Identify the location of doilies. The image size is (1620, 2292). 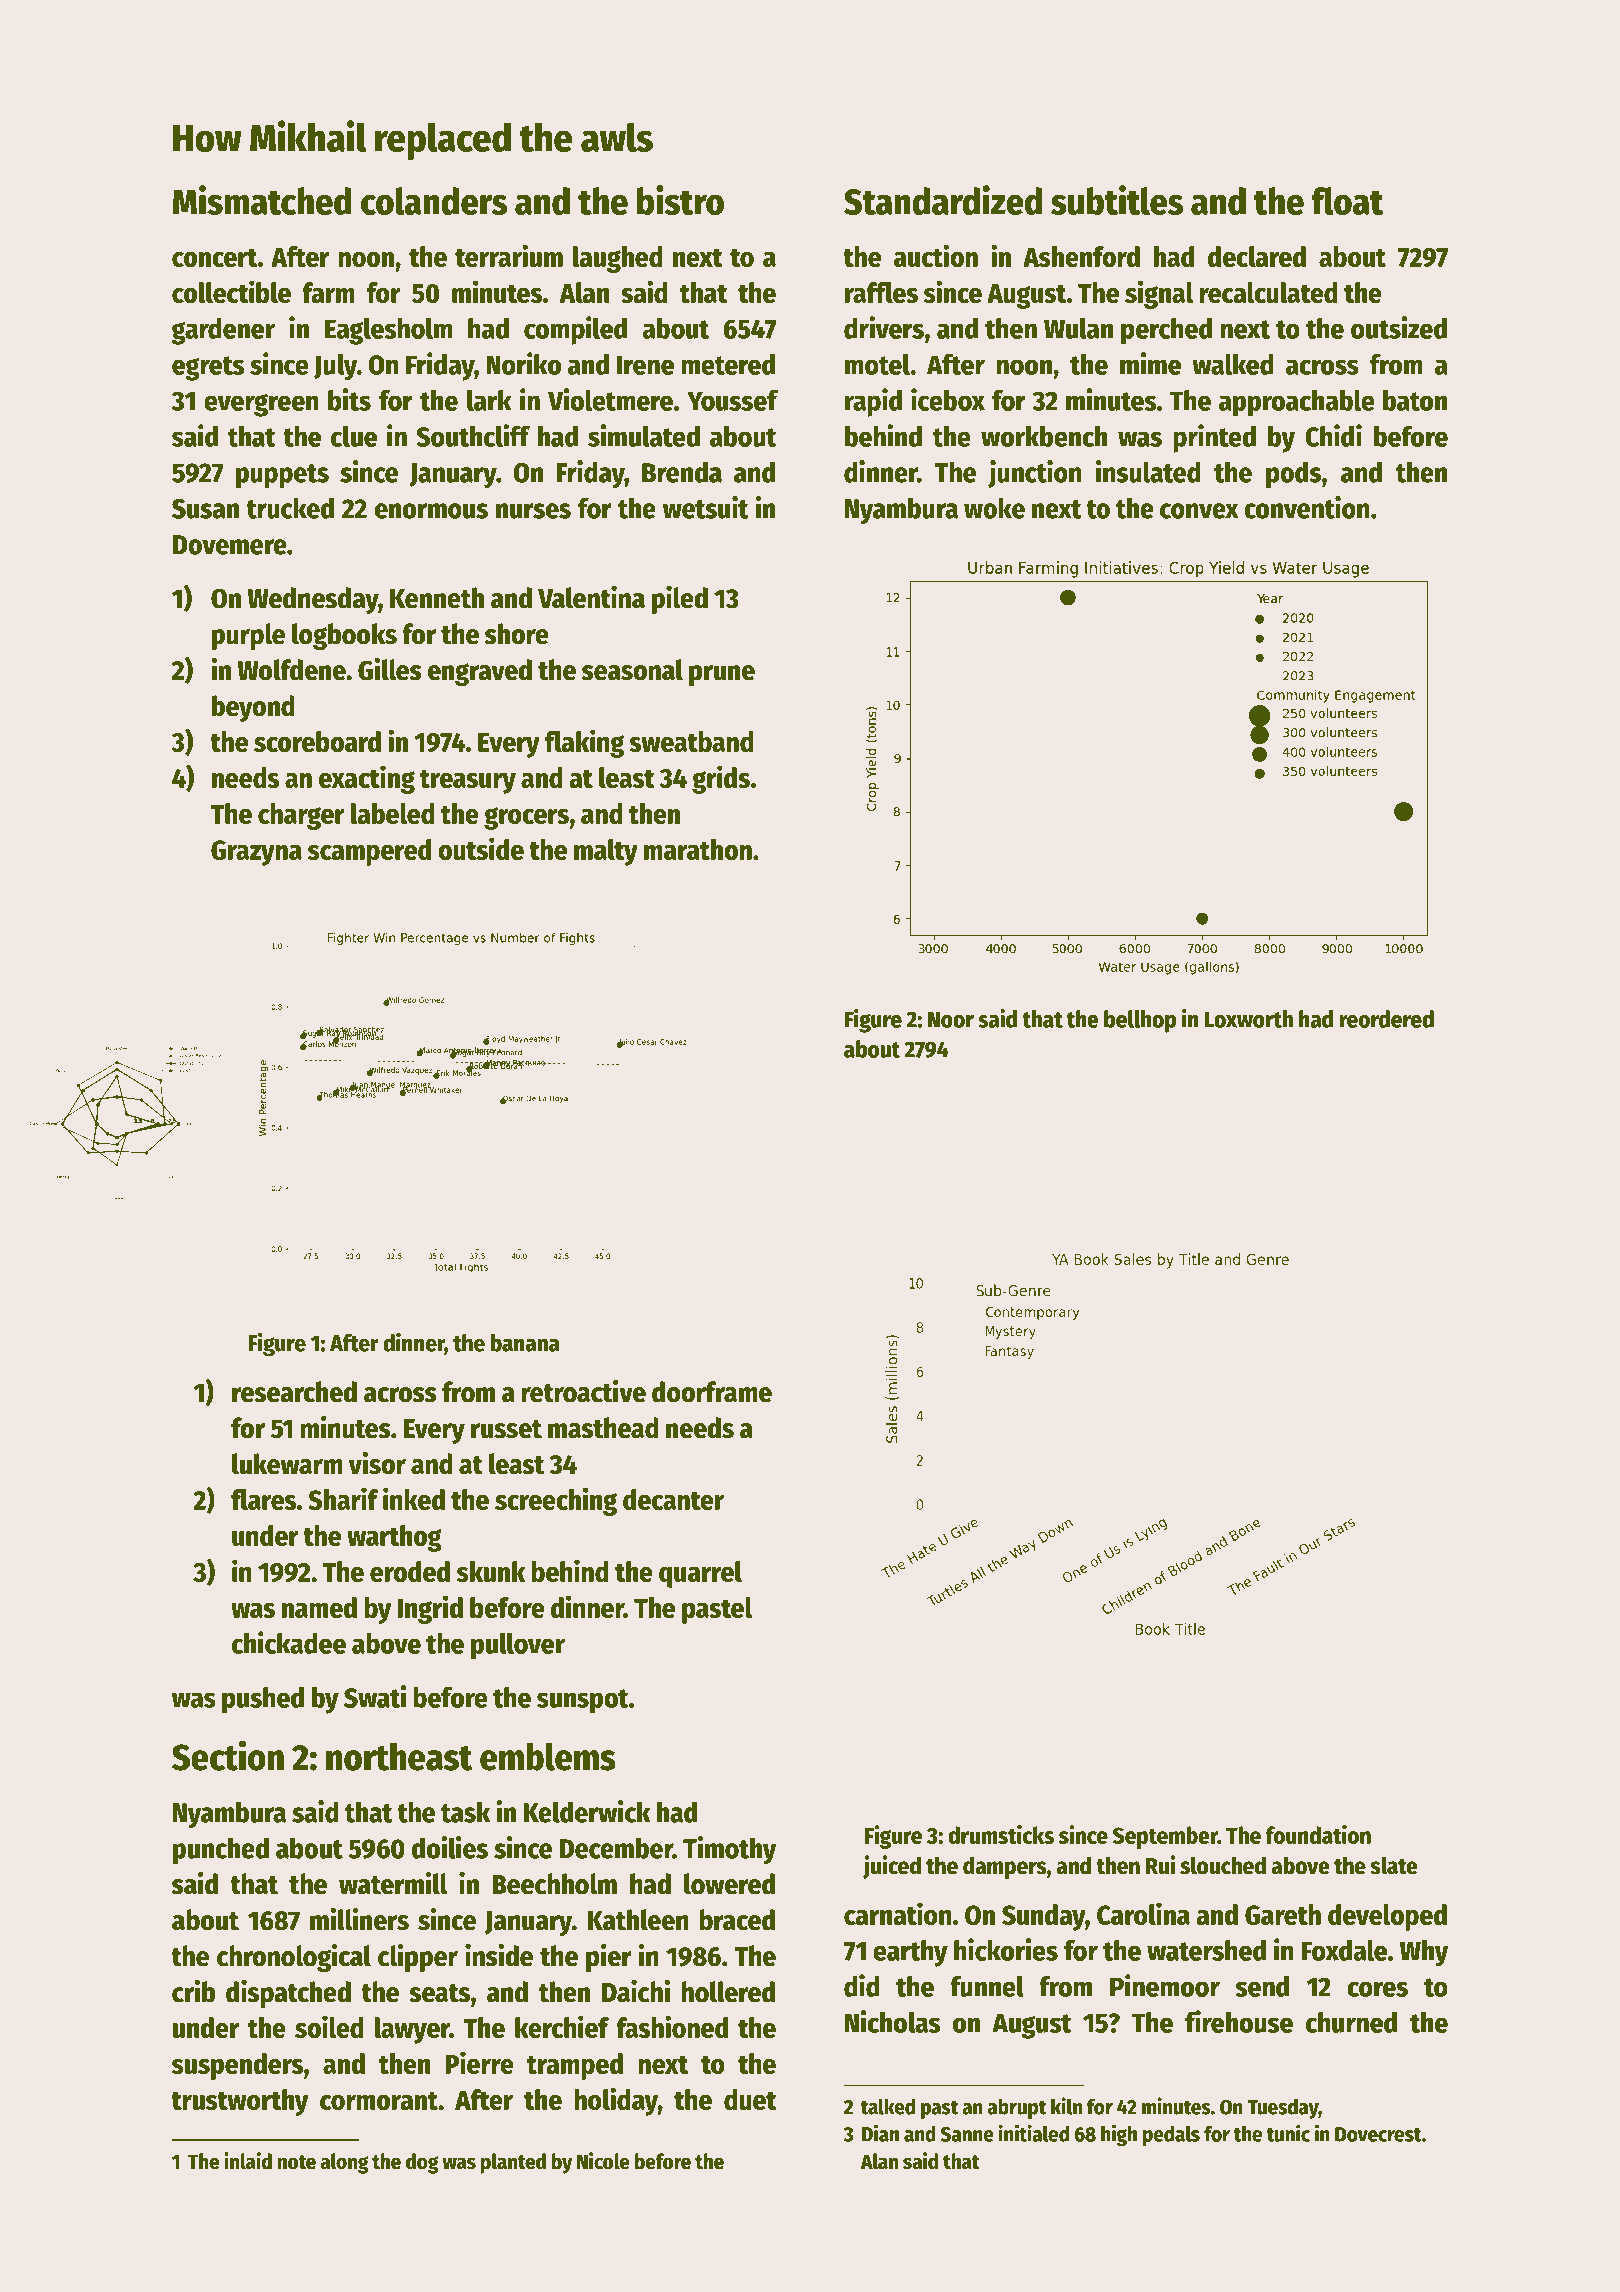
(450, 1847).
